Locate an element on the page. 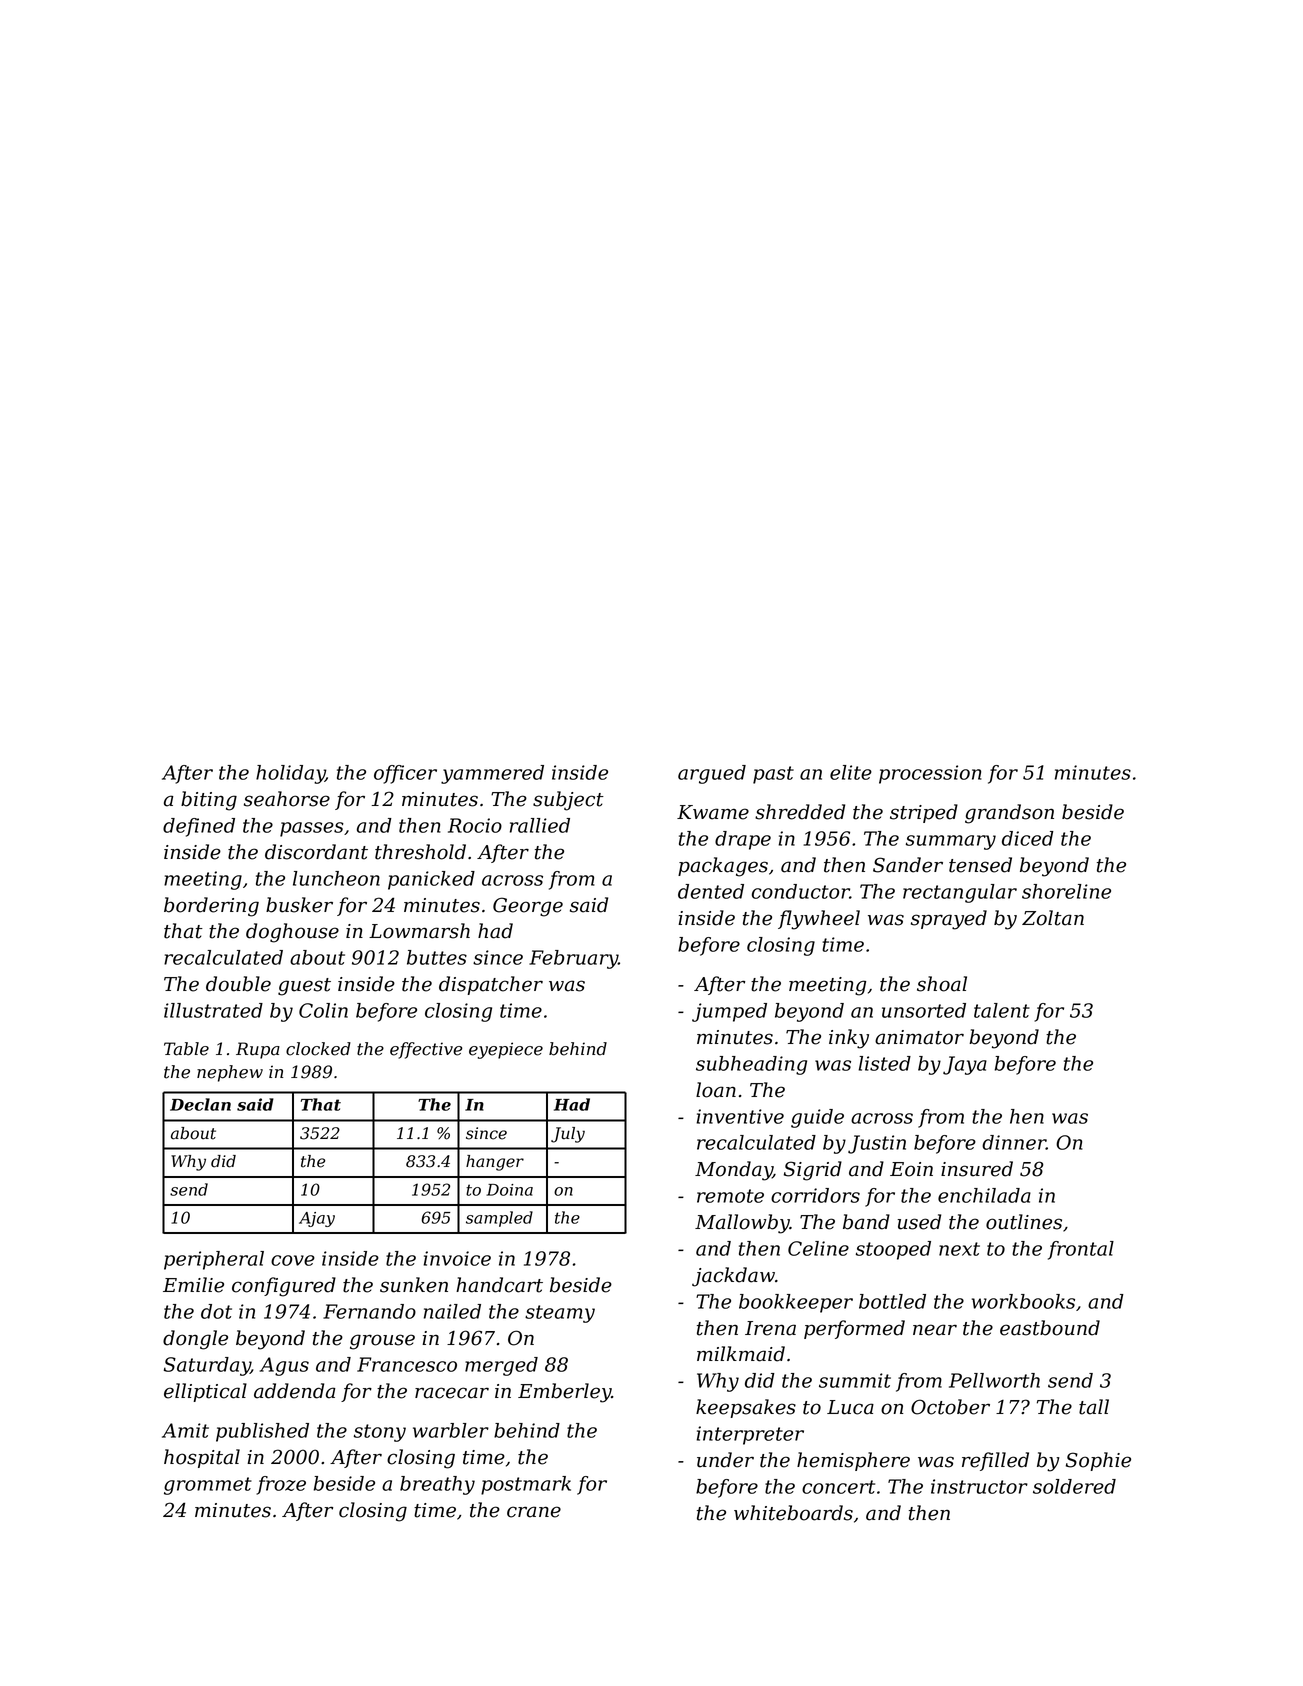 The width and height of the page is (1303, 1686). loan is located at coordinates (716, 1090).
